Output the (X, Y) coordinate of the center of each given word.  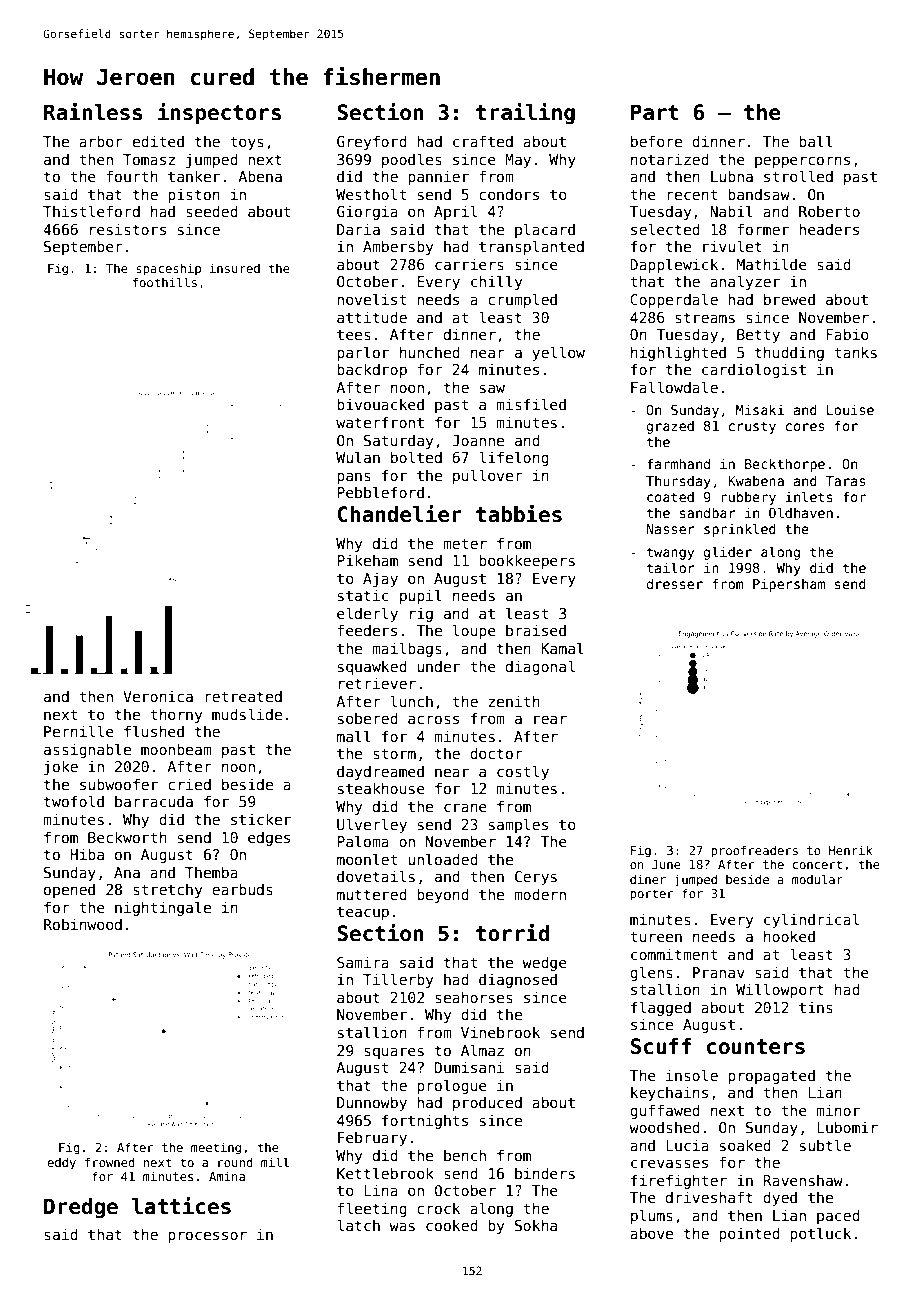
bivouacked (380, 404)
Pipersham (789, 585)
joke (61, 767)
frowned (110, 1162)
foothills (165, 282)
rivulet (732, 246)
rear (550, 719)
